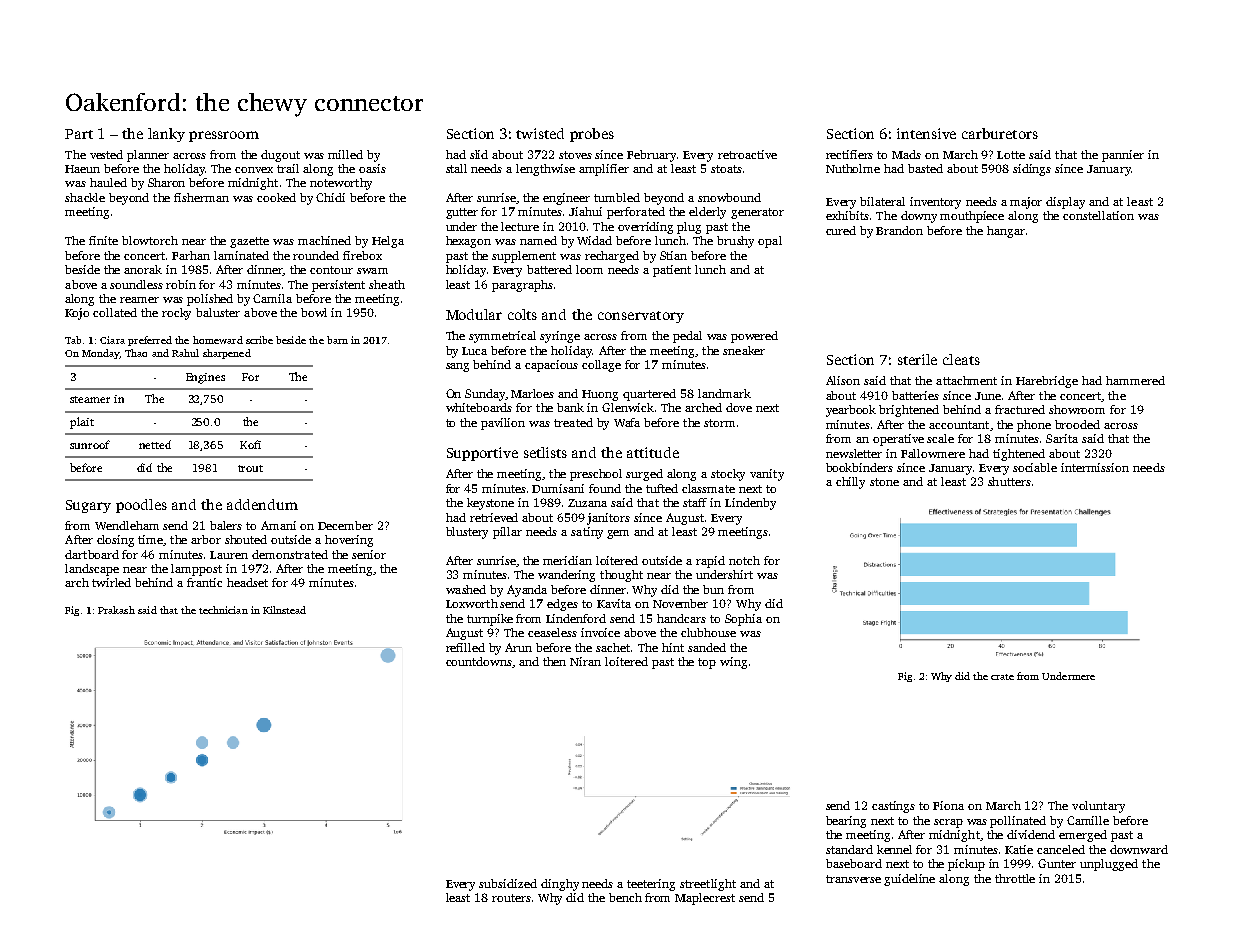 The width and height of the screenshot is (1233, 952). Describe the element at coordinates (1123, 156) in the screenshot. I see `pannier` at that location.
